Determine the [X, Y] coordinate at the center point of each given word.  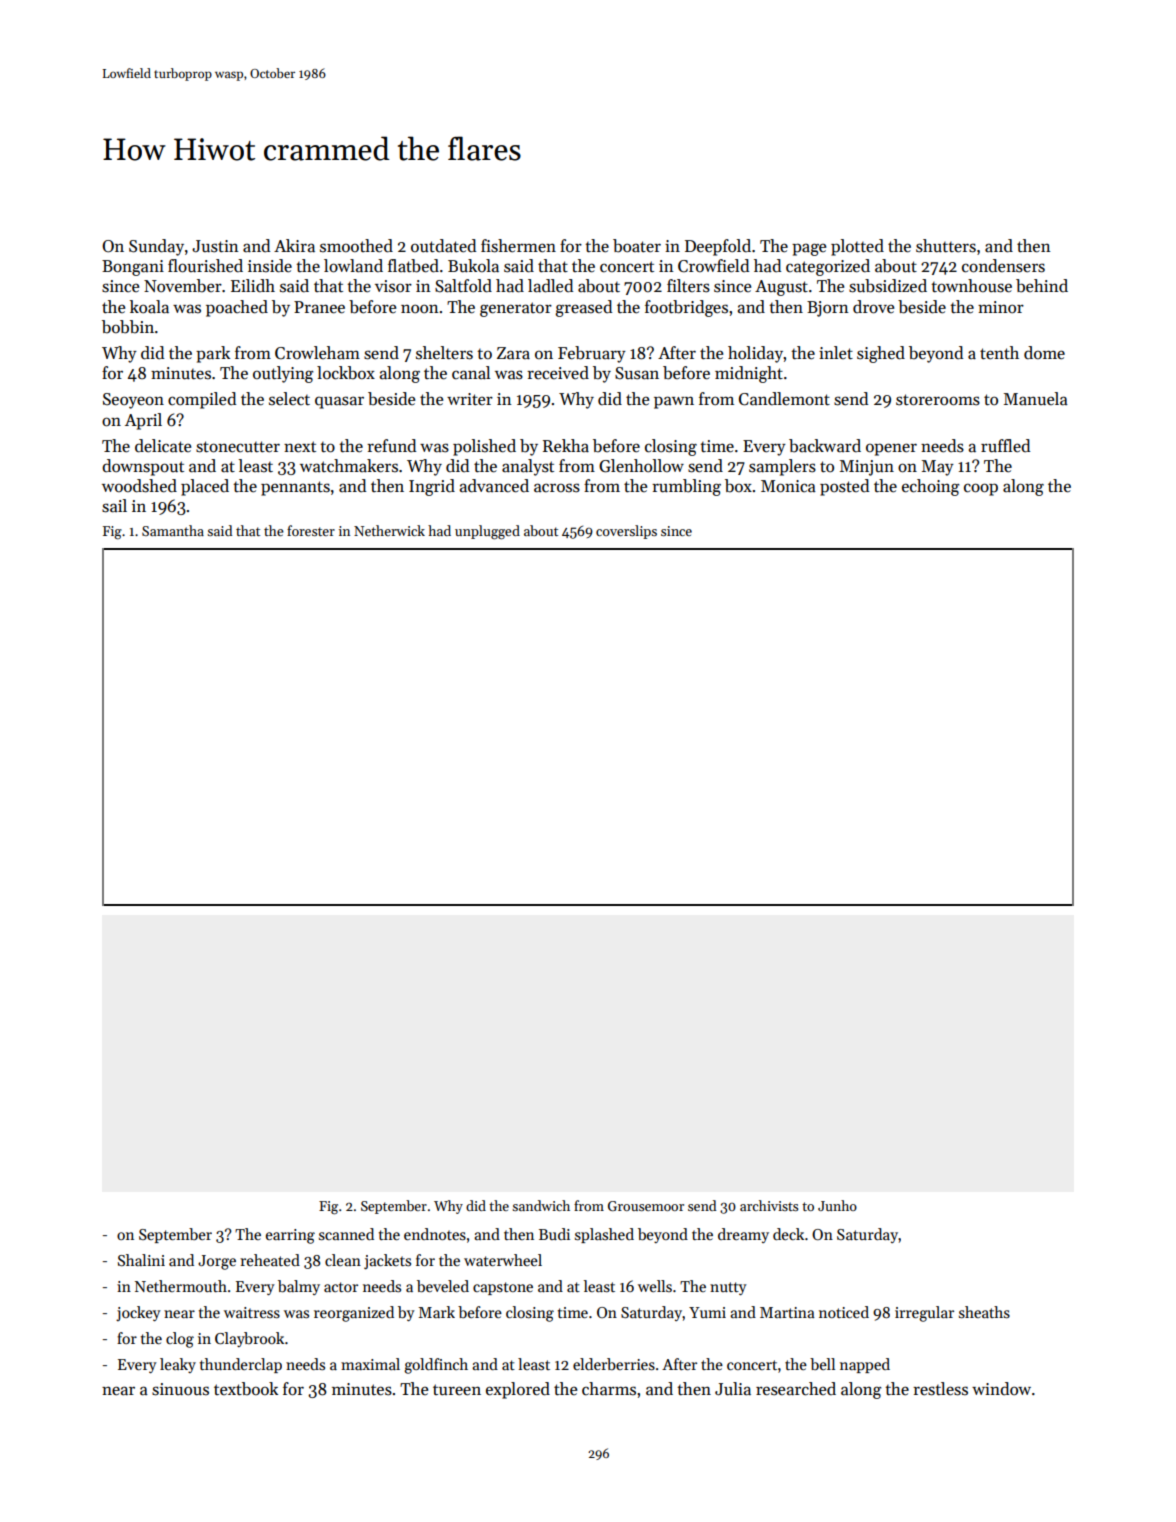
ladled [550, 286]
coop [981, 489]
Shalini [141, 1260]
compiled [202, 400]
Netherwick [389, 530]
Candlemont [784, 399]
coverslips [626, 532]
